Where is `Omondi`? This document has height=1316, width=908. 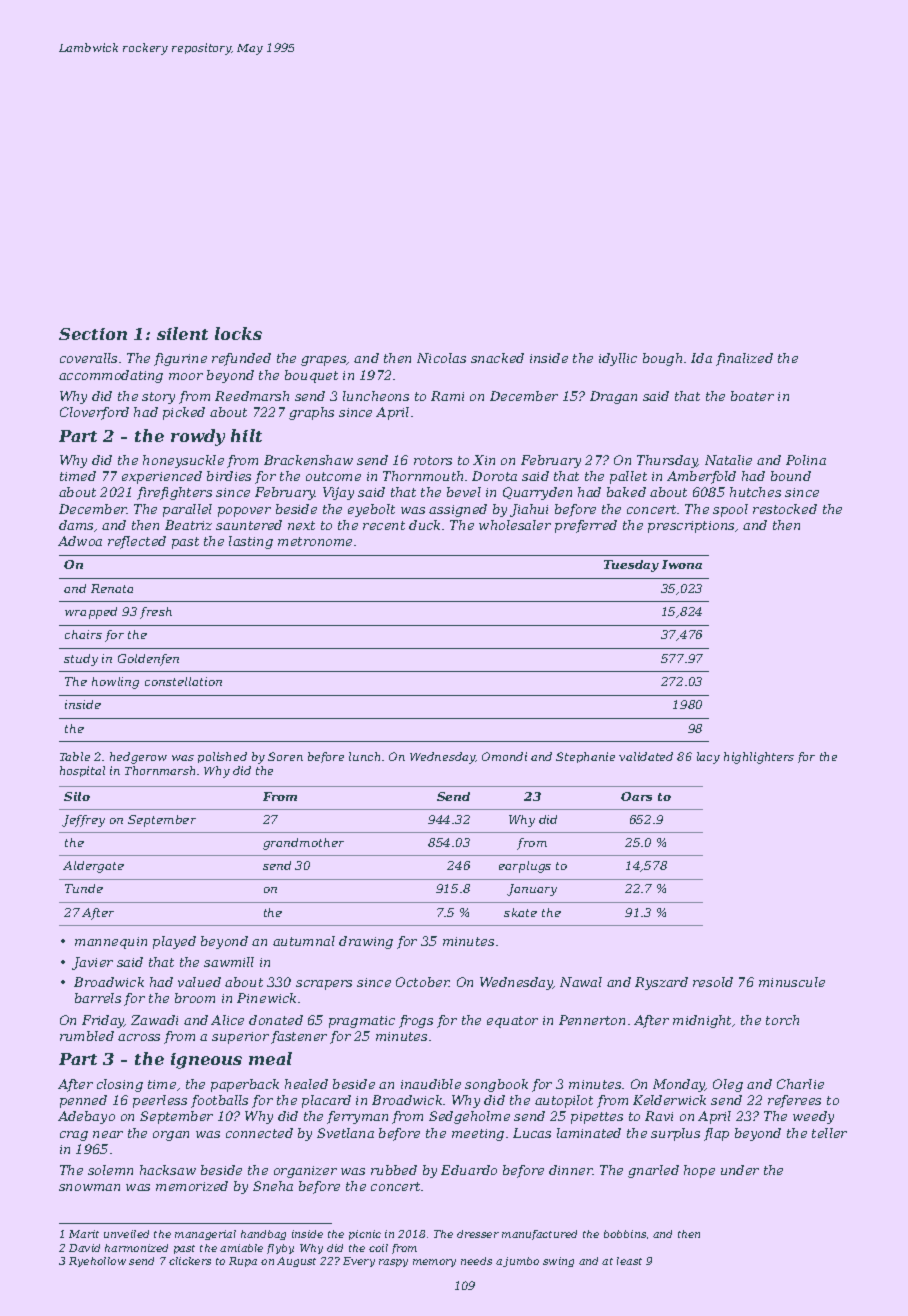
Omondi is located at coordinates (504, 756).
